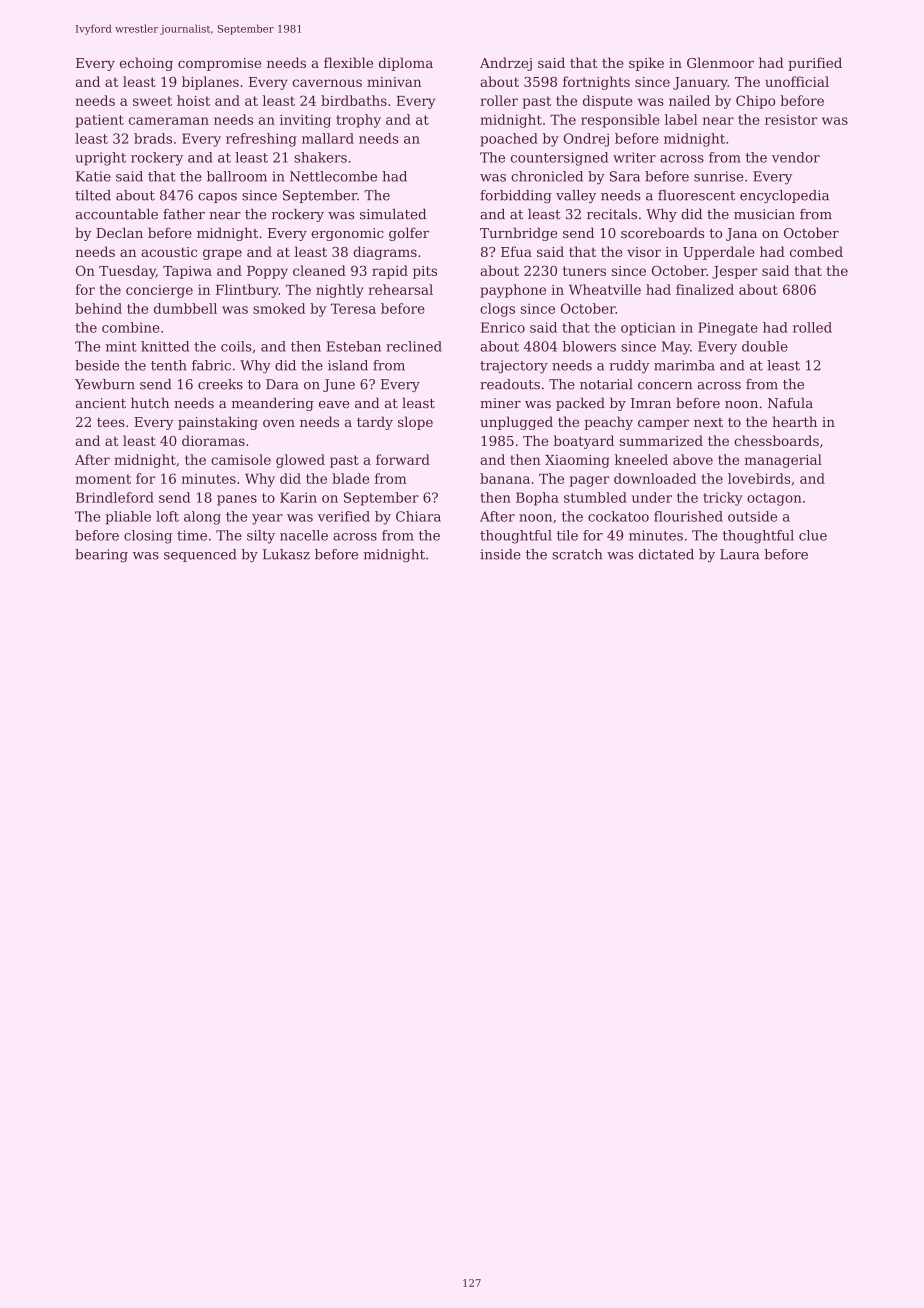  What do you see at coordinates (506, 64) in the screenshot?
I see `Andrzej` at bounding box center [506, 64].
